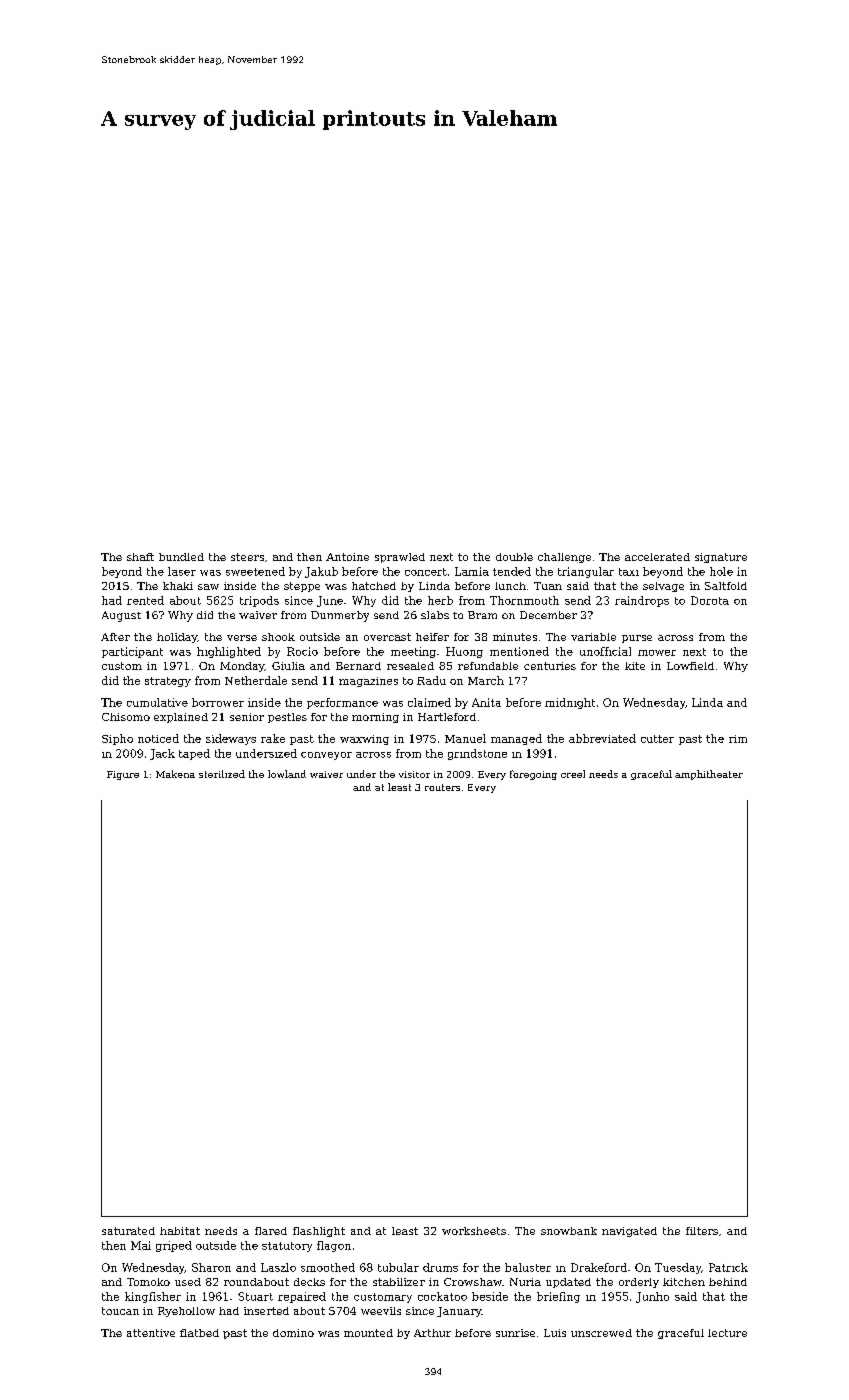 Image resolution: width=849 pixels, height=1400 pixels. What do you see at coordinates (629, 1232) in the page?
I see `navigated` at bounding box center [629, 1232].
